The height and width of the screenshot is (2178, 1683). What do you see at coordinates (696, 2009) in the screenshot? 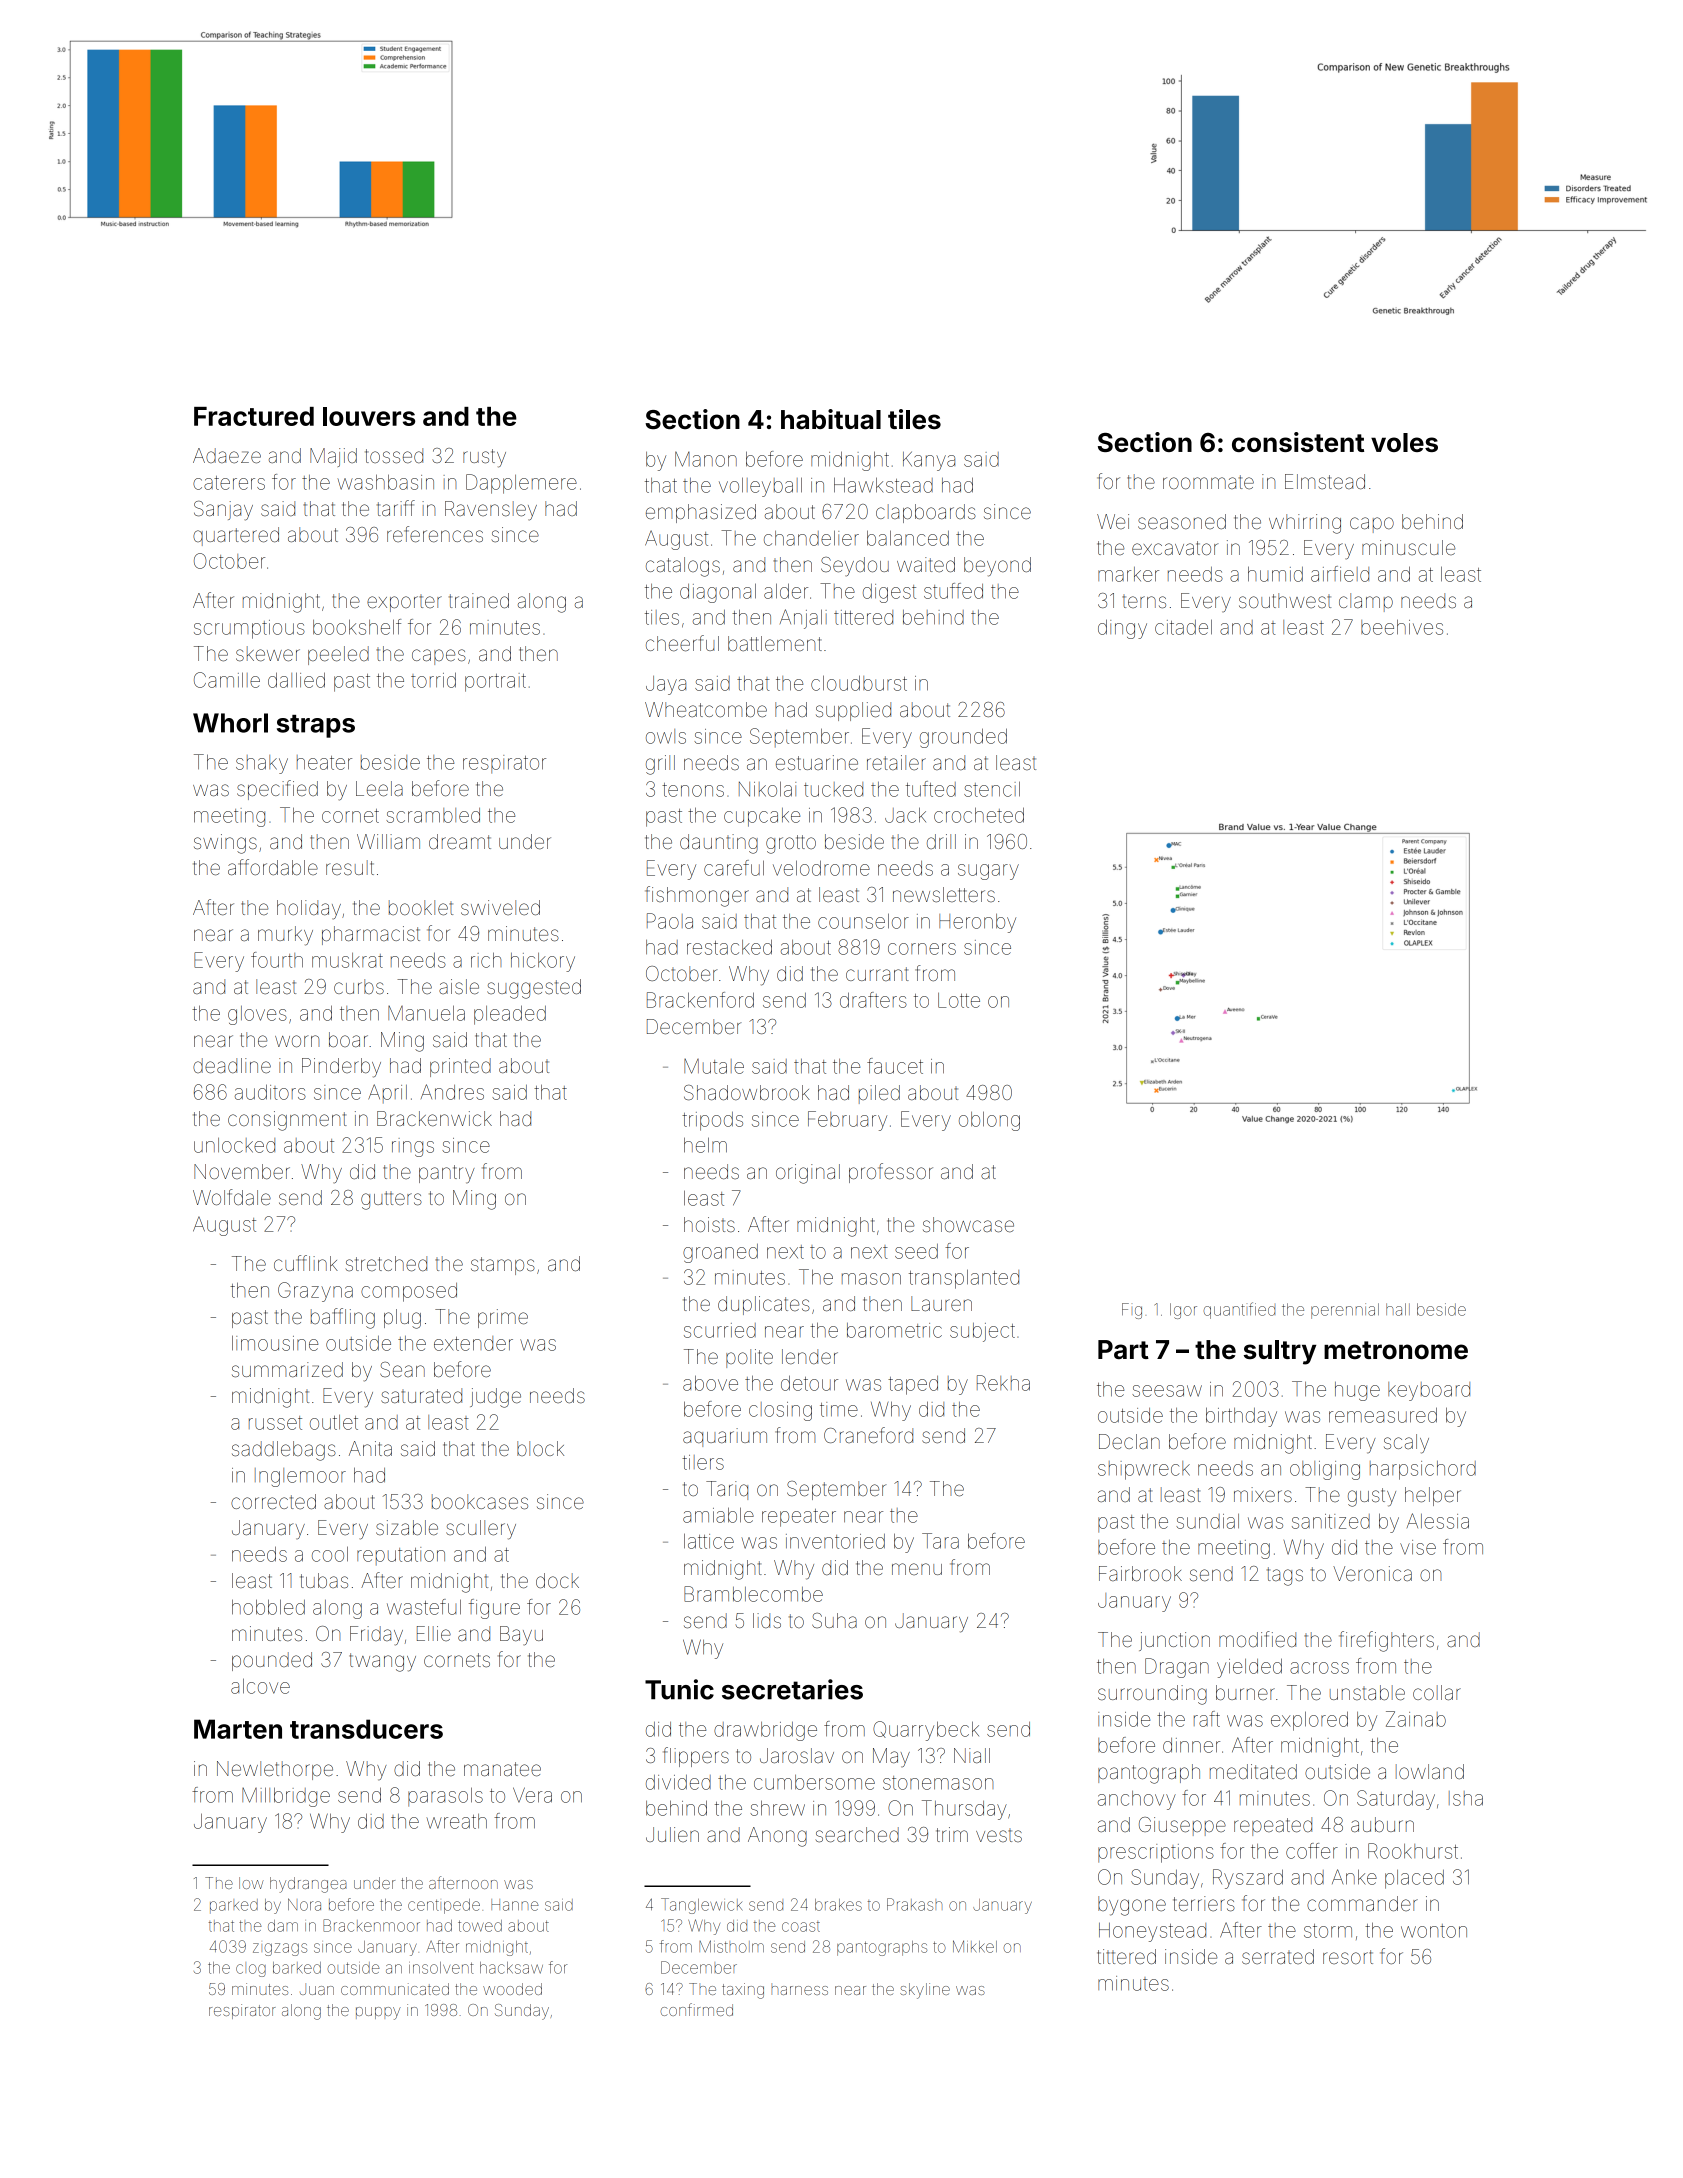
I see `confirmed` at bounding box center [696, 2009].
